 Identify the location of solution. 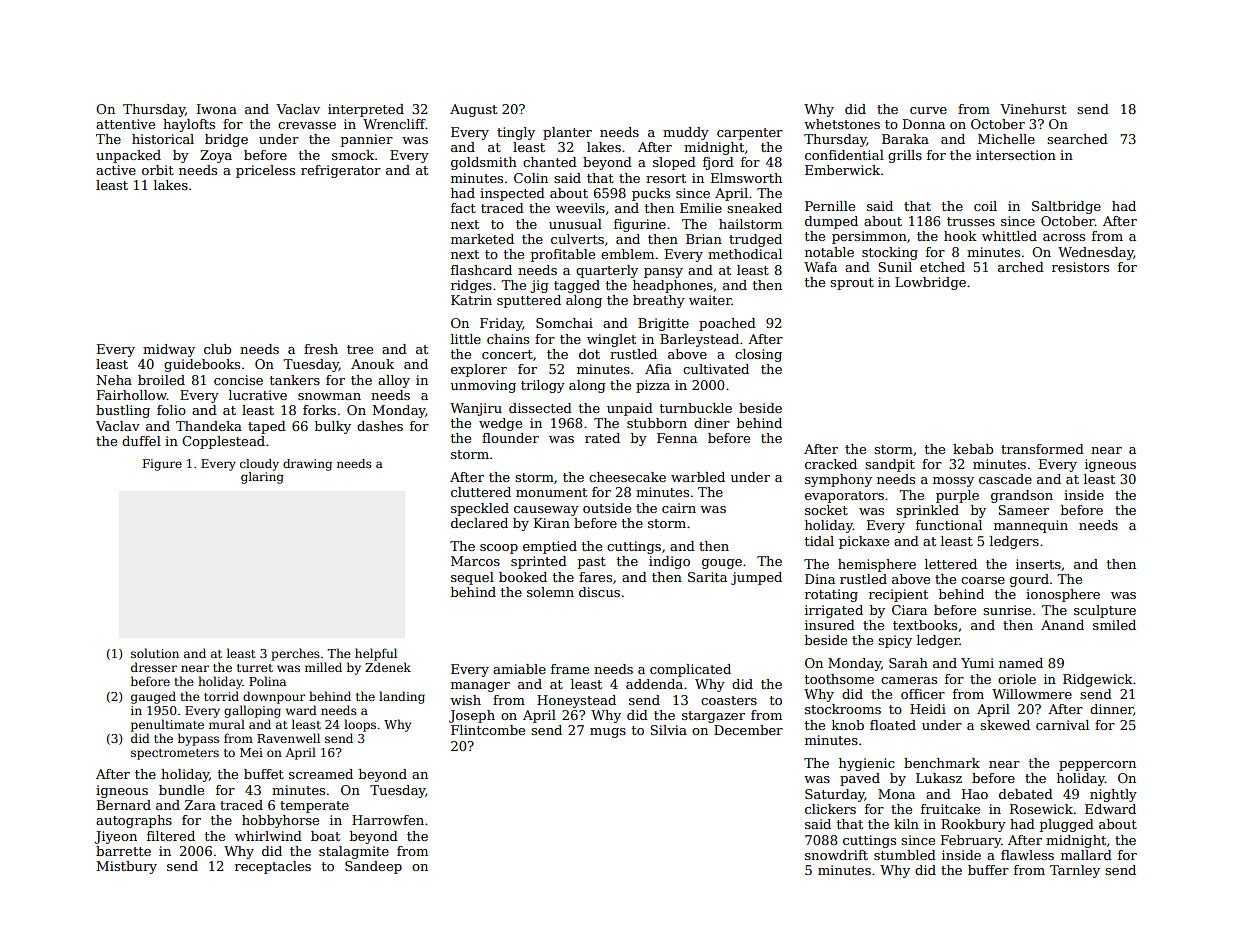
(155, 653).
